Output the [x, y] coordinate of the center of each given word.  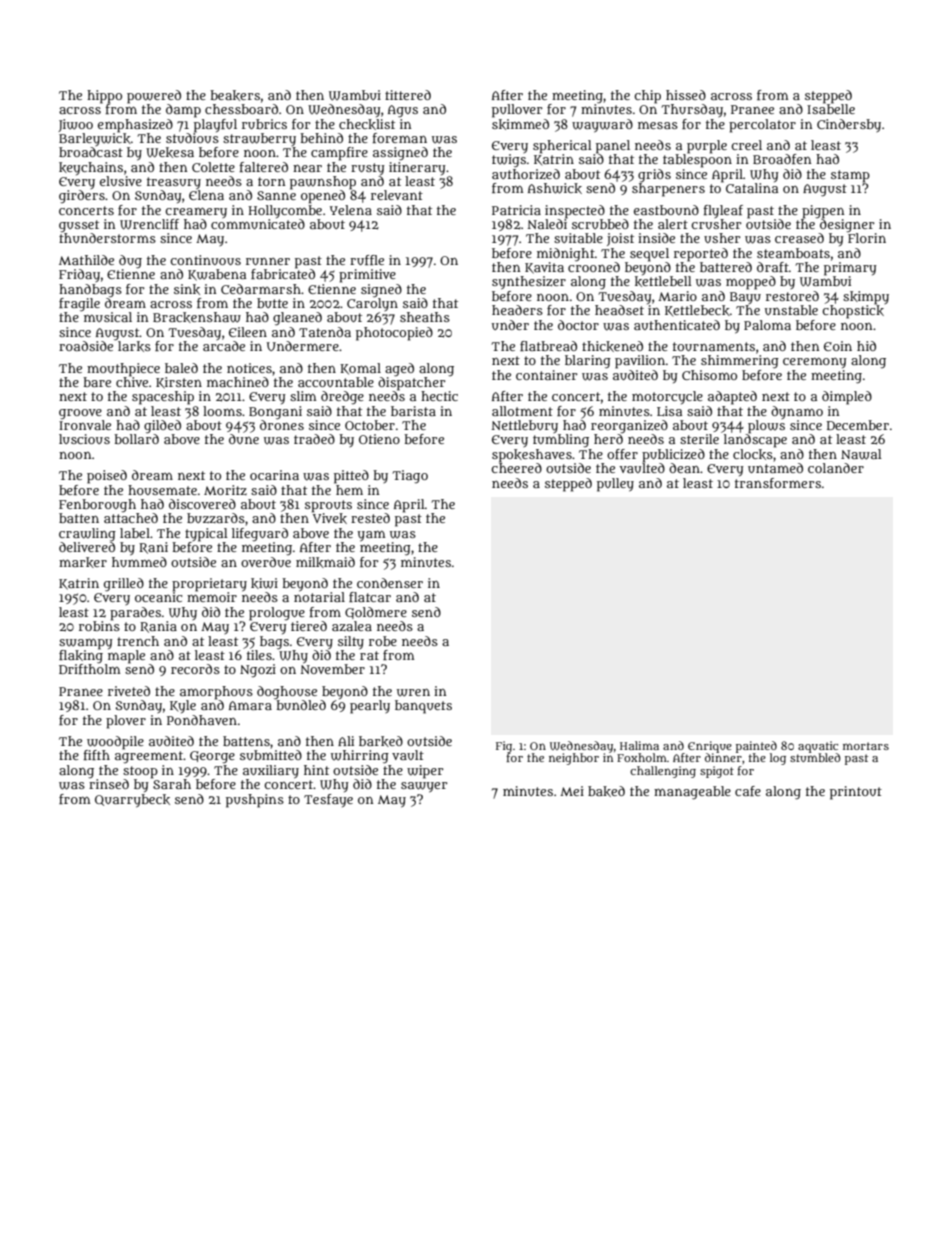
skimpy [866, 298]
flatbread [548, 346]
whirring [360, 757]
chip [647, 97]
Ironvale [85, 425]
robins [99, 626]
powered [154, 96]
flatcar [370, 597]
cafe [748, 791]
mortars [866, 746]
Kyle [183, 706]
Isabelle [831, 109]
